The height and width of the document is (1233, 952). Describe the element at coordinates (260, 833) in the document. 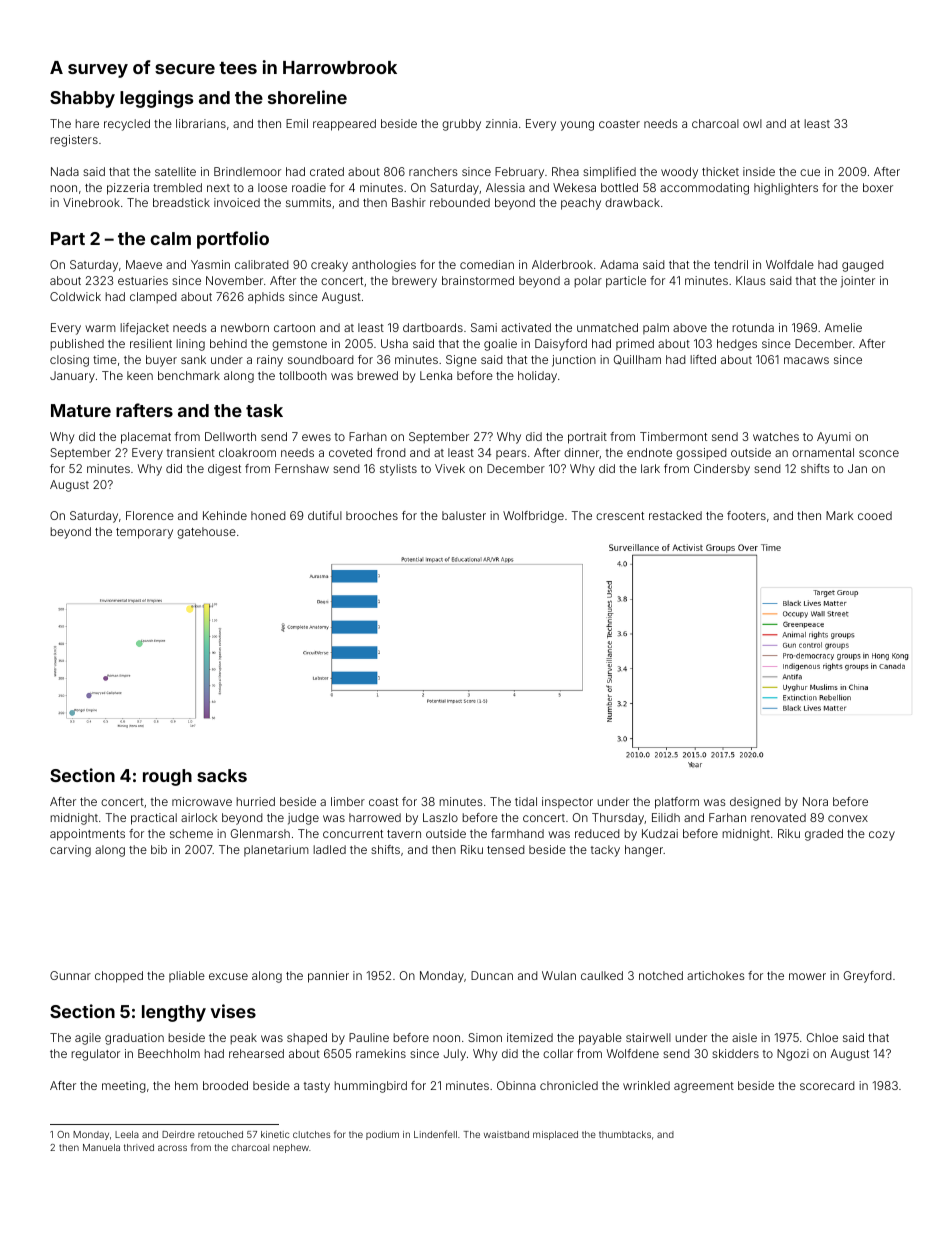

I see `Glenmarsh` at that location.
